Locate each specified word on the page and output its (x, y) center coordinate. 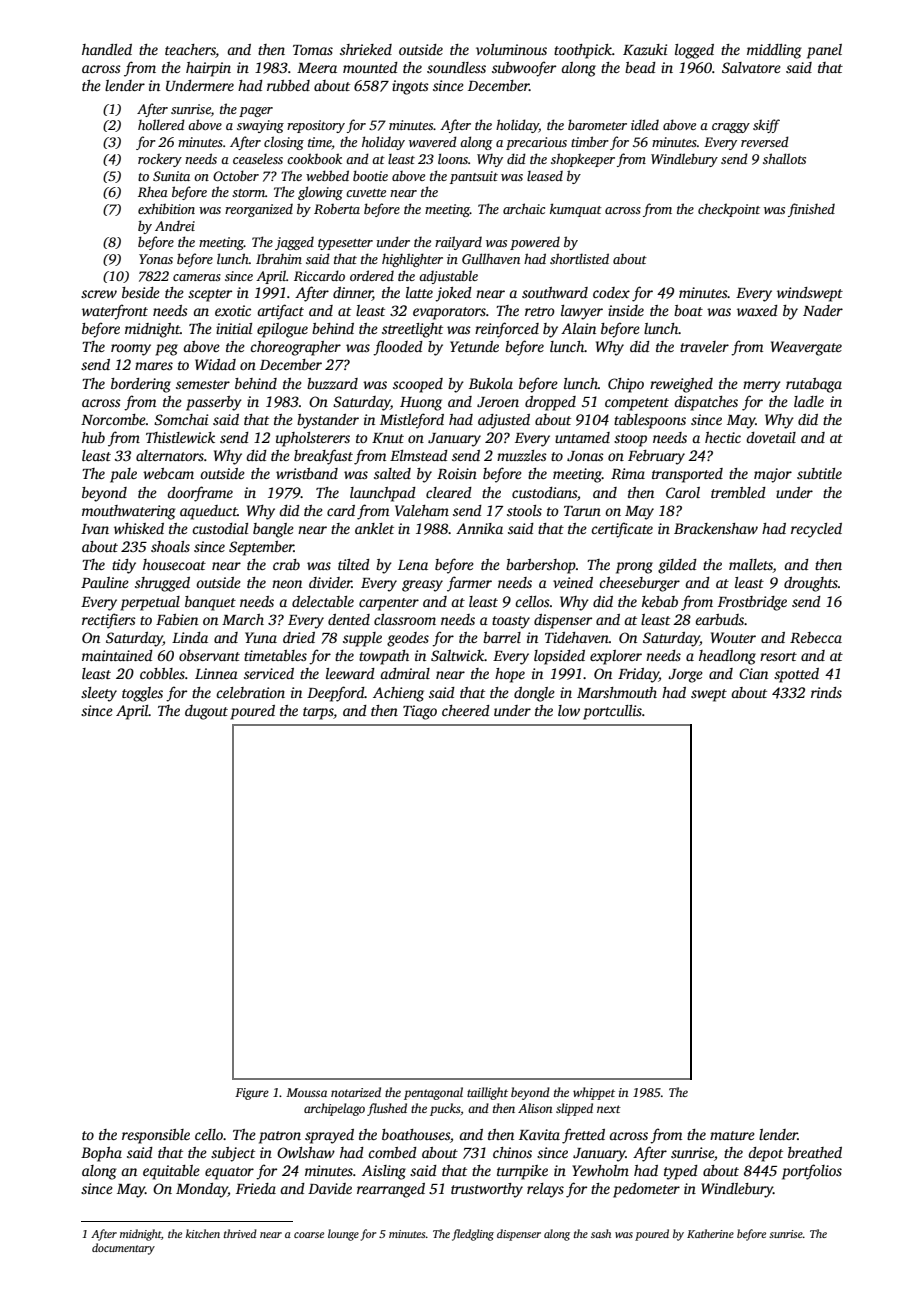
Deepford (336, 694)
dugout (206, 712)
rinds (826, 692)
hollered (161, 124)
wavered (433, 141)
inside (626, 310)
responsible (156, 1136)
